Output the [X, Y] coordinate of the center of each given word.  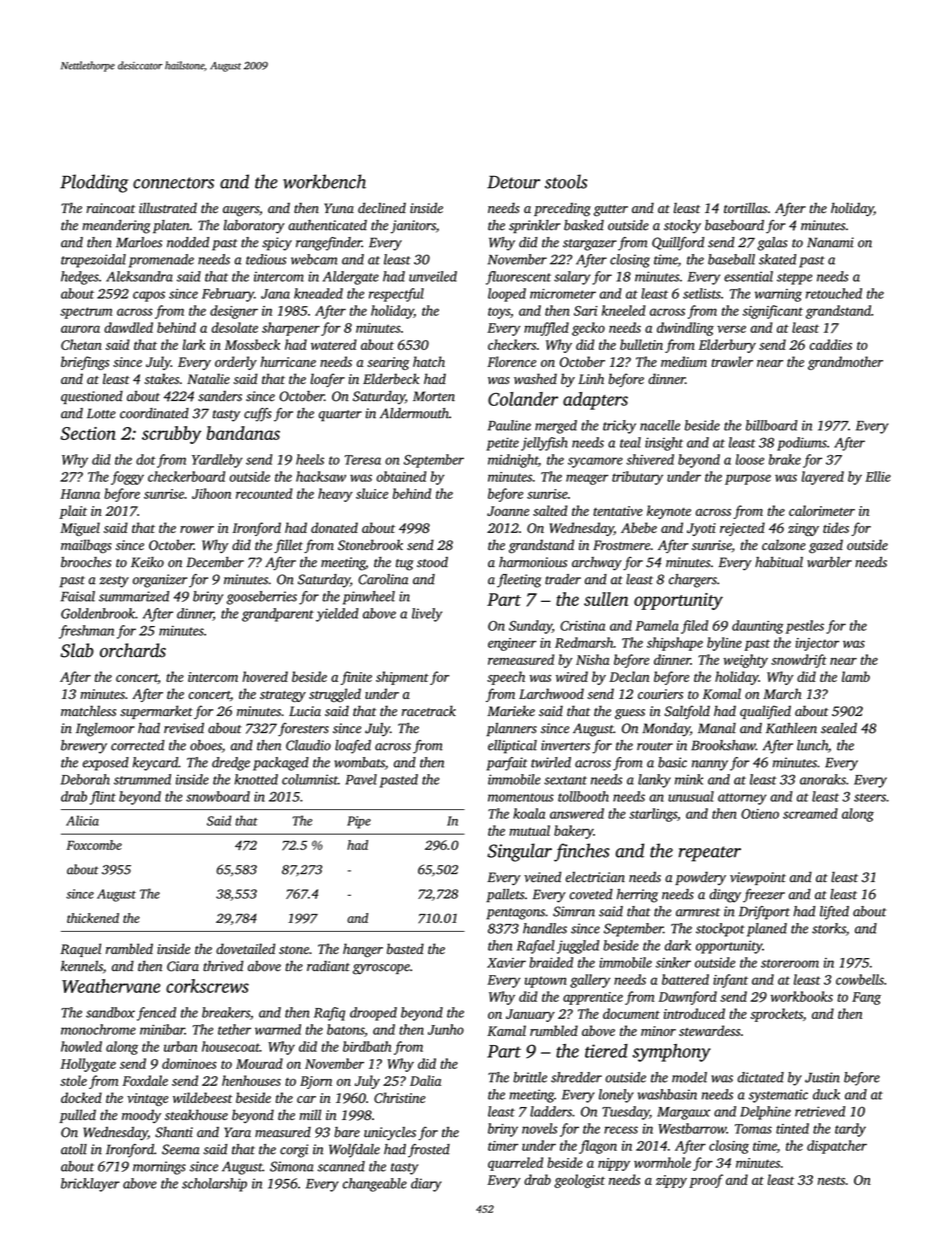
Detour [513, 182]
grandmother [845, 363]
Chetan [81, 344]
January [530, 1015]
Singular [519, 852]
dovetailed [245, 948]
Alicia [82, 820]
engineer [512, 644]
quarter [340, 416]
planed [767, 930]
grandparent [278, 615]
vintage [148, 1099]
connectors [173, 183]
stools [566, 181]
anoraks [823, 779]
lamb [856, 676]
